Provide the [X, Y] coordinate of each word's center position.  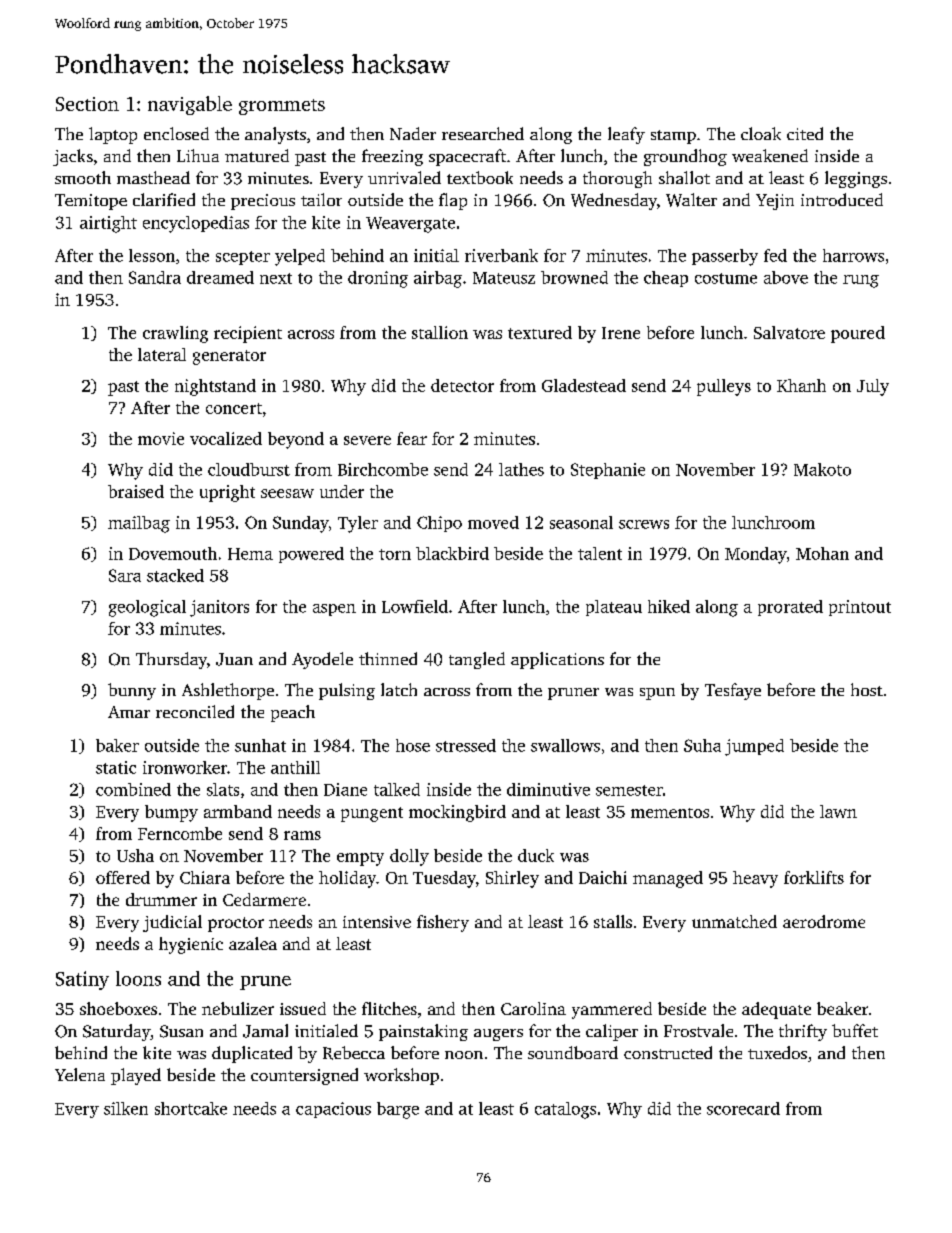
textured [540, 332]
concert [234, 408]
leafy [626, 135]
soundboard [573, 1052]
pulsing [347, 691]
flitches [389, 1008]
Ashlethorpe [228, 691]
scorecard [743, 1108]
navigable [190, 105]
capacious [333, 1110]
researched [483, 133]
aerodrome [824, 921]
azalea [253, 943]
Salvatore [789, 332]
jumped [754, 747]
